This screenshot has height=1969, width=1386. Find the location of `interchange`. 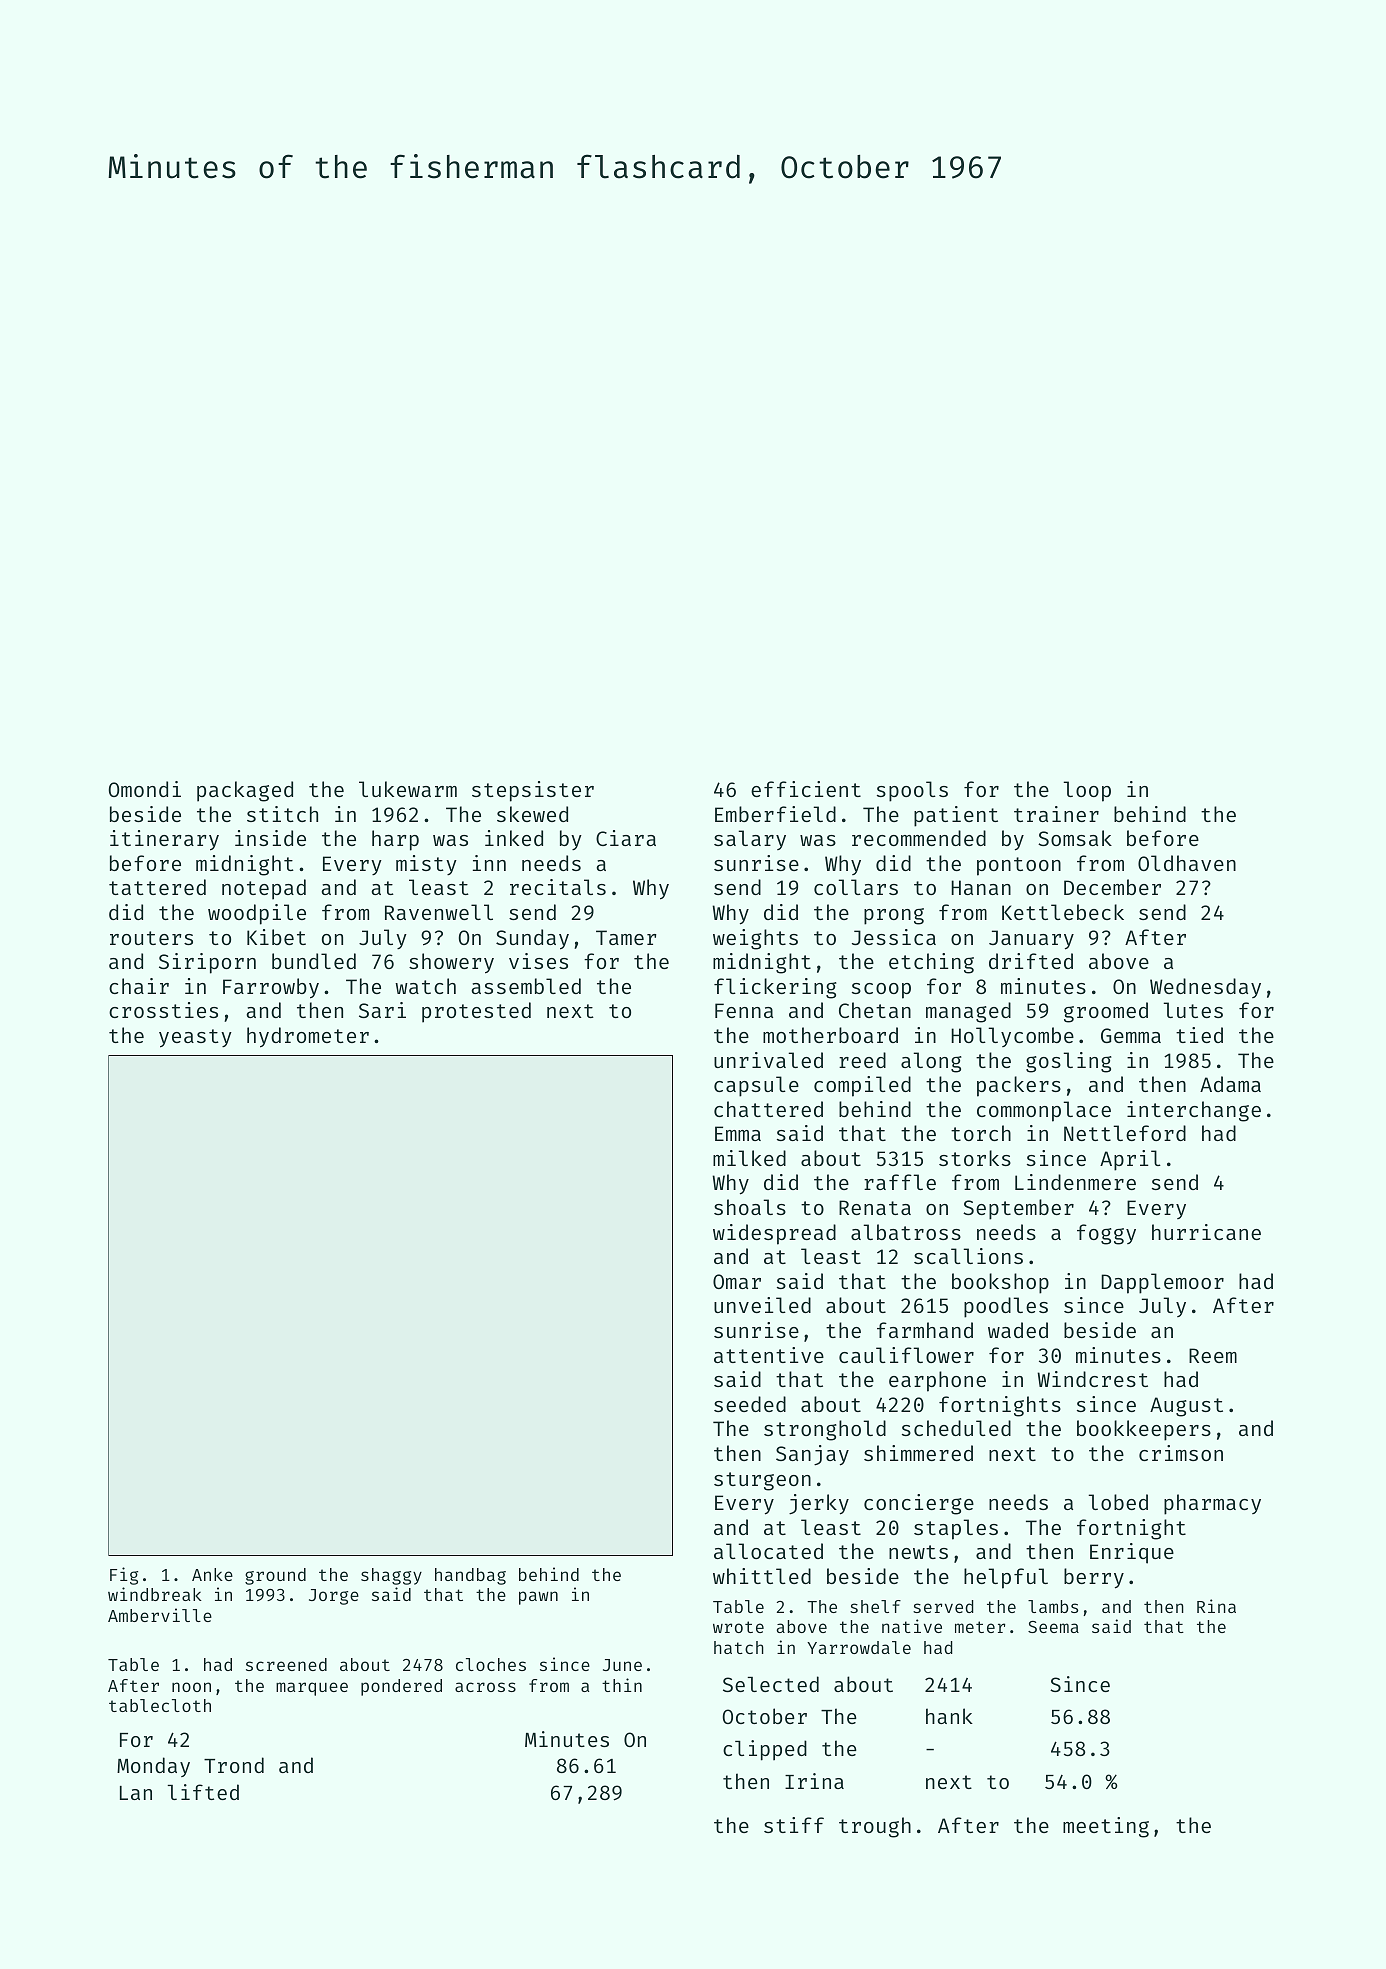

interchange is located at coordinates (1194, 1111).
